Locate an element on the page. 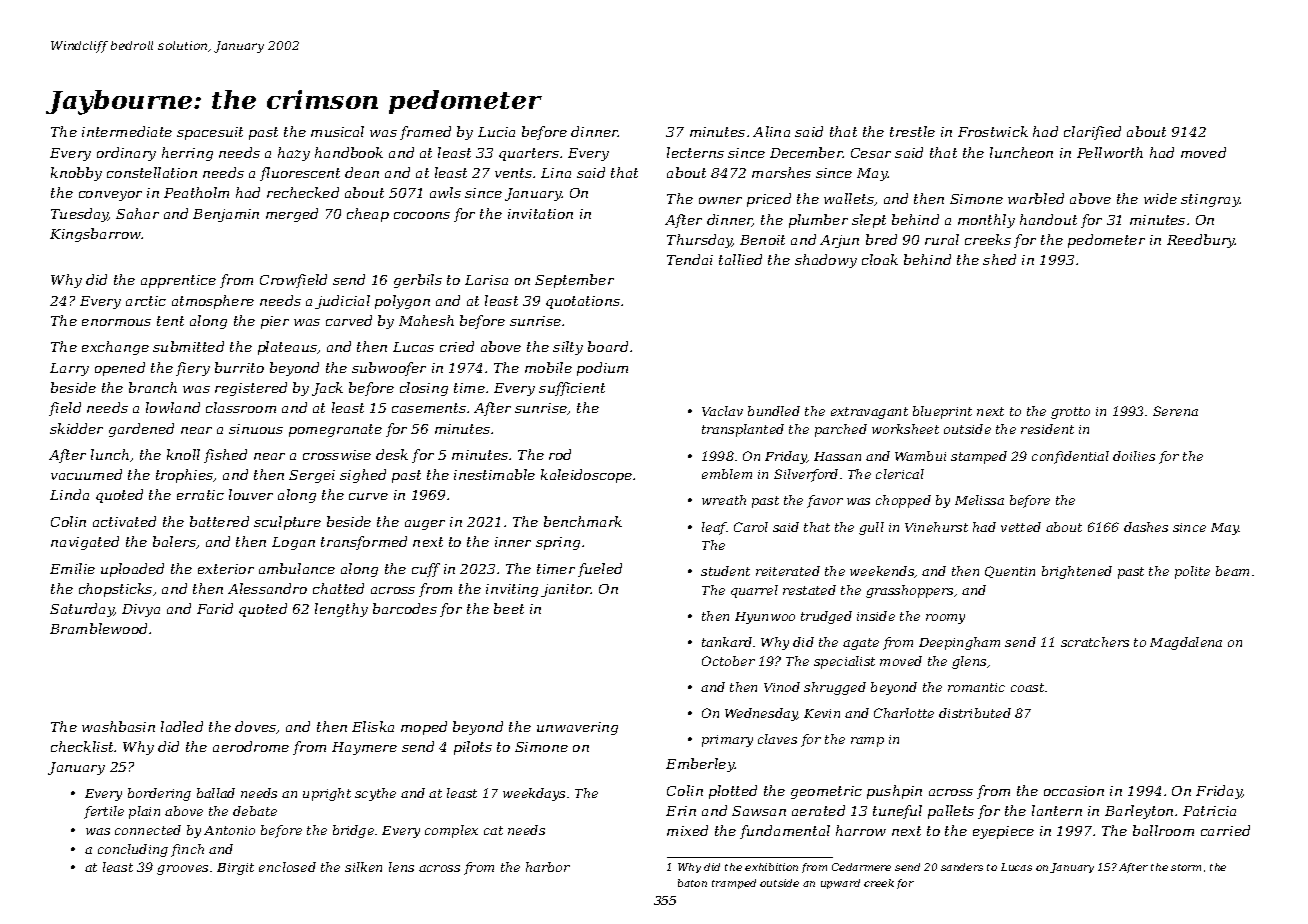 Image resolution: width=1308 pixels, height=924 pixels. merged is located at coordinates (292, 215).
